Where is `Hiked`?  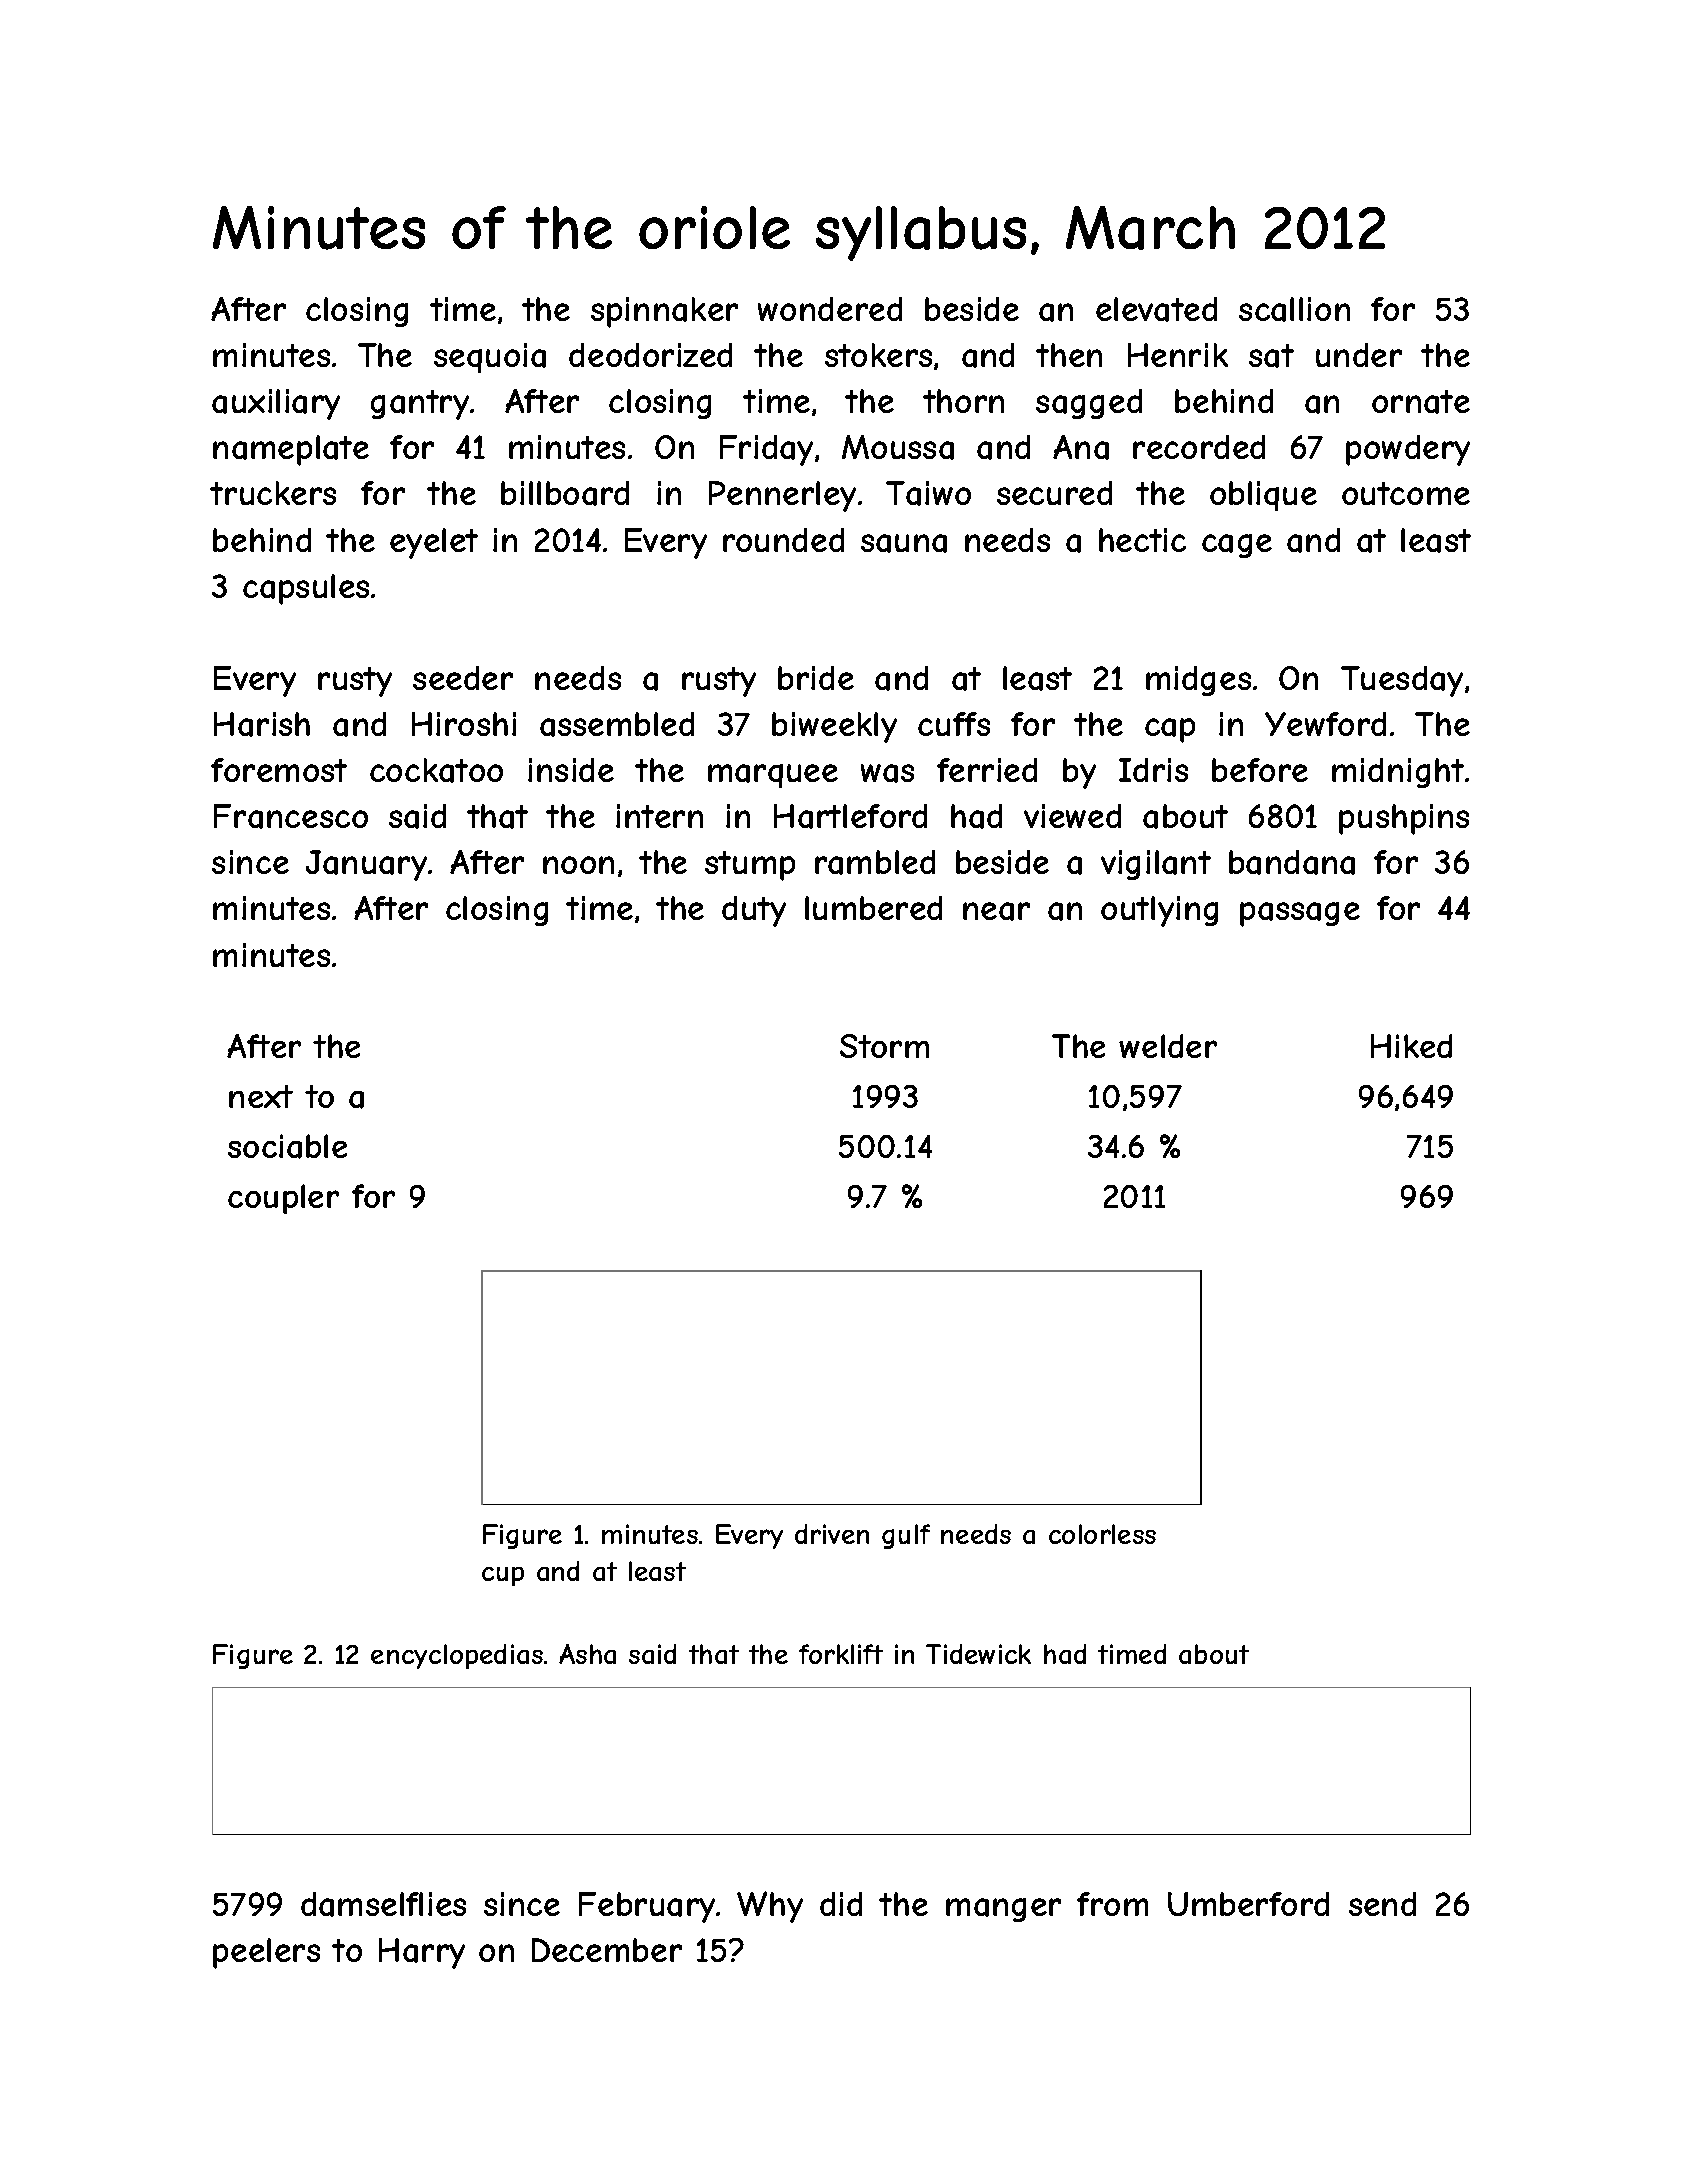
Hiked is located at coordinates (1411, 1046).
